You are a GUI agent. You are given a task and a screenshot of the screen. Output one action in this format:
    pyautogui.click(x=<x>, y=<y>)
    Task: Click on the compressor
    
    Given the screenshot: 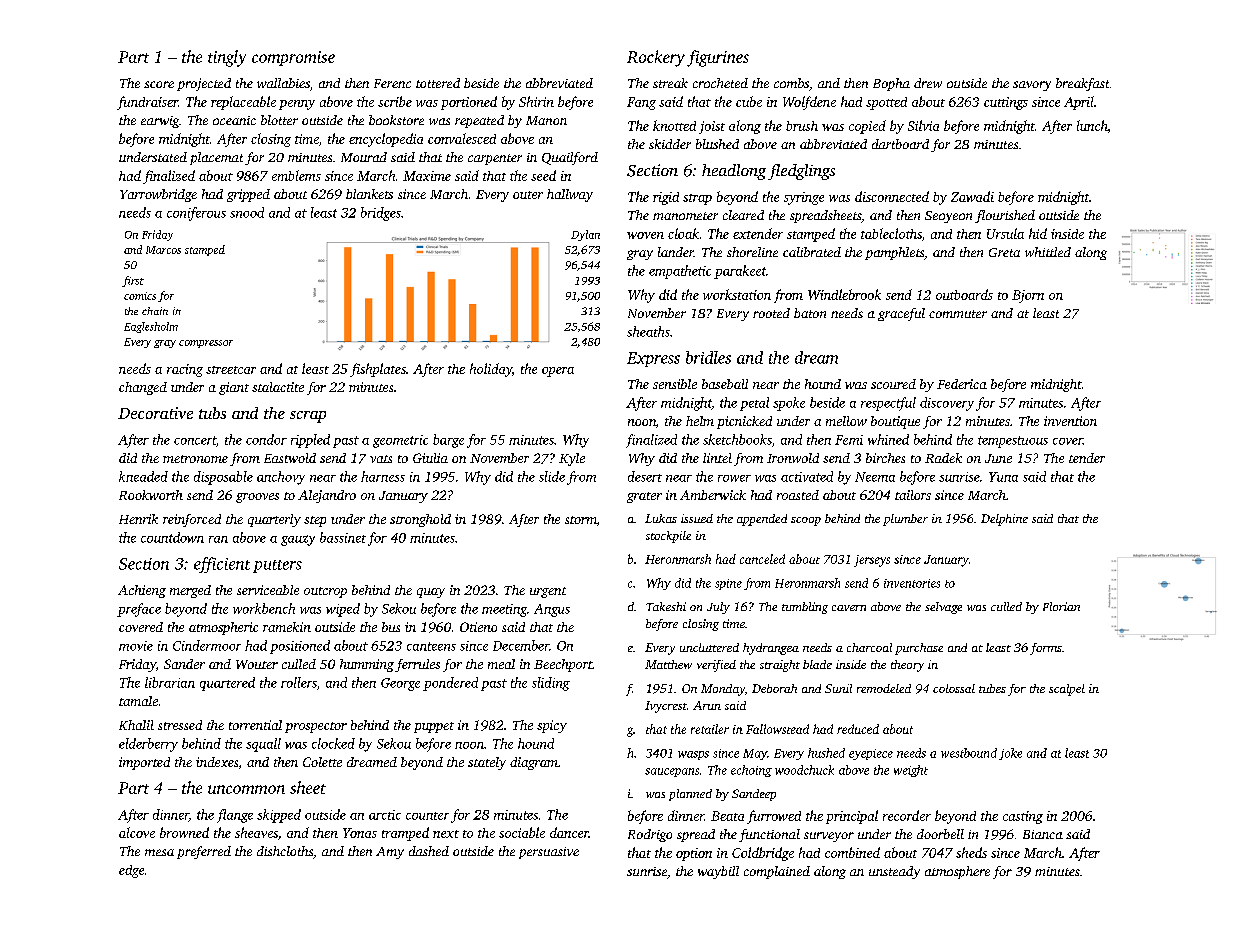 What is the action you would take?
    pyautogui.click(x=206, y=344)
